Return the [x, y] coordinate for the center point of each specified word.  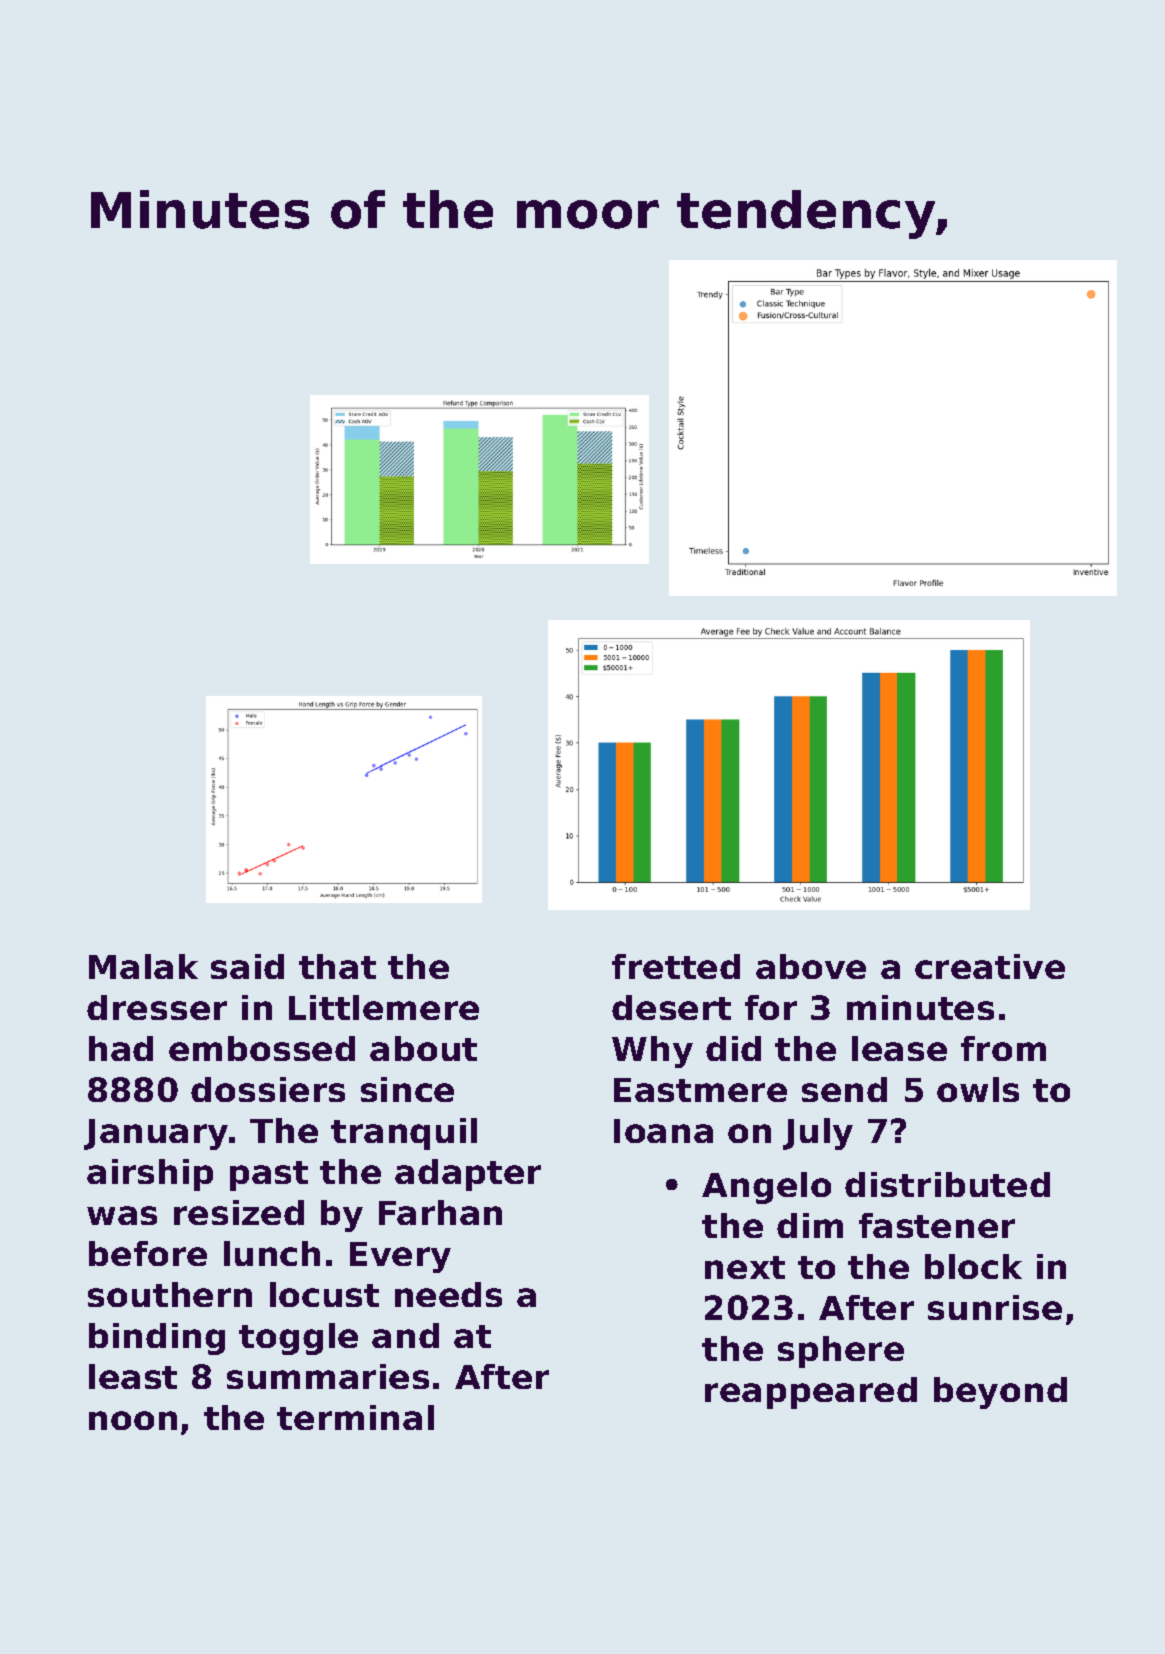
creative [990, 966]
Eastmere [700, 1090]
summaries [328, 1376]
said [247, 966]
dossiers [268, 1089]
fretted [676, 966]
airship [150, 1175]
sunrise [995, 1307]
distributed [947, 1184]
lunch [272, 1253]
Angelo [766, 1188]
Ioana [663, 1131]
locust [324, 1294]
